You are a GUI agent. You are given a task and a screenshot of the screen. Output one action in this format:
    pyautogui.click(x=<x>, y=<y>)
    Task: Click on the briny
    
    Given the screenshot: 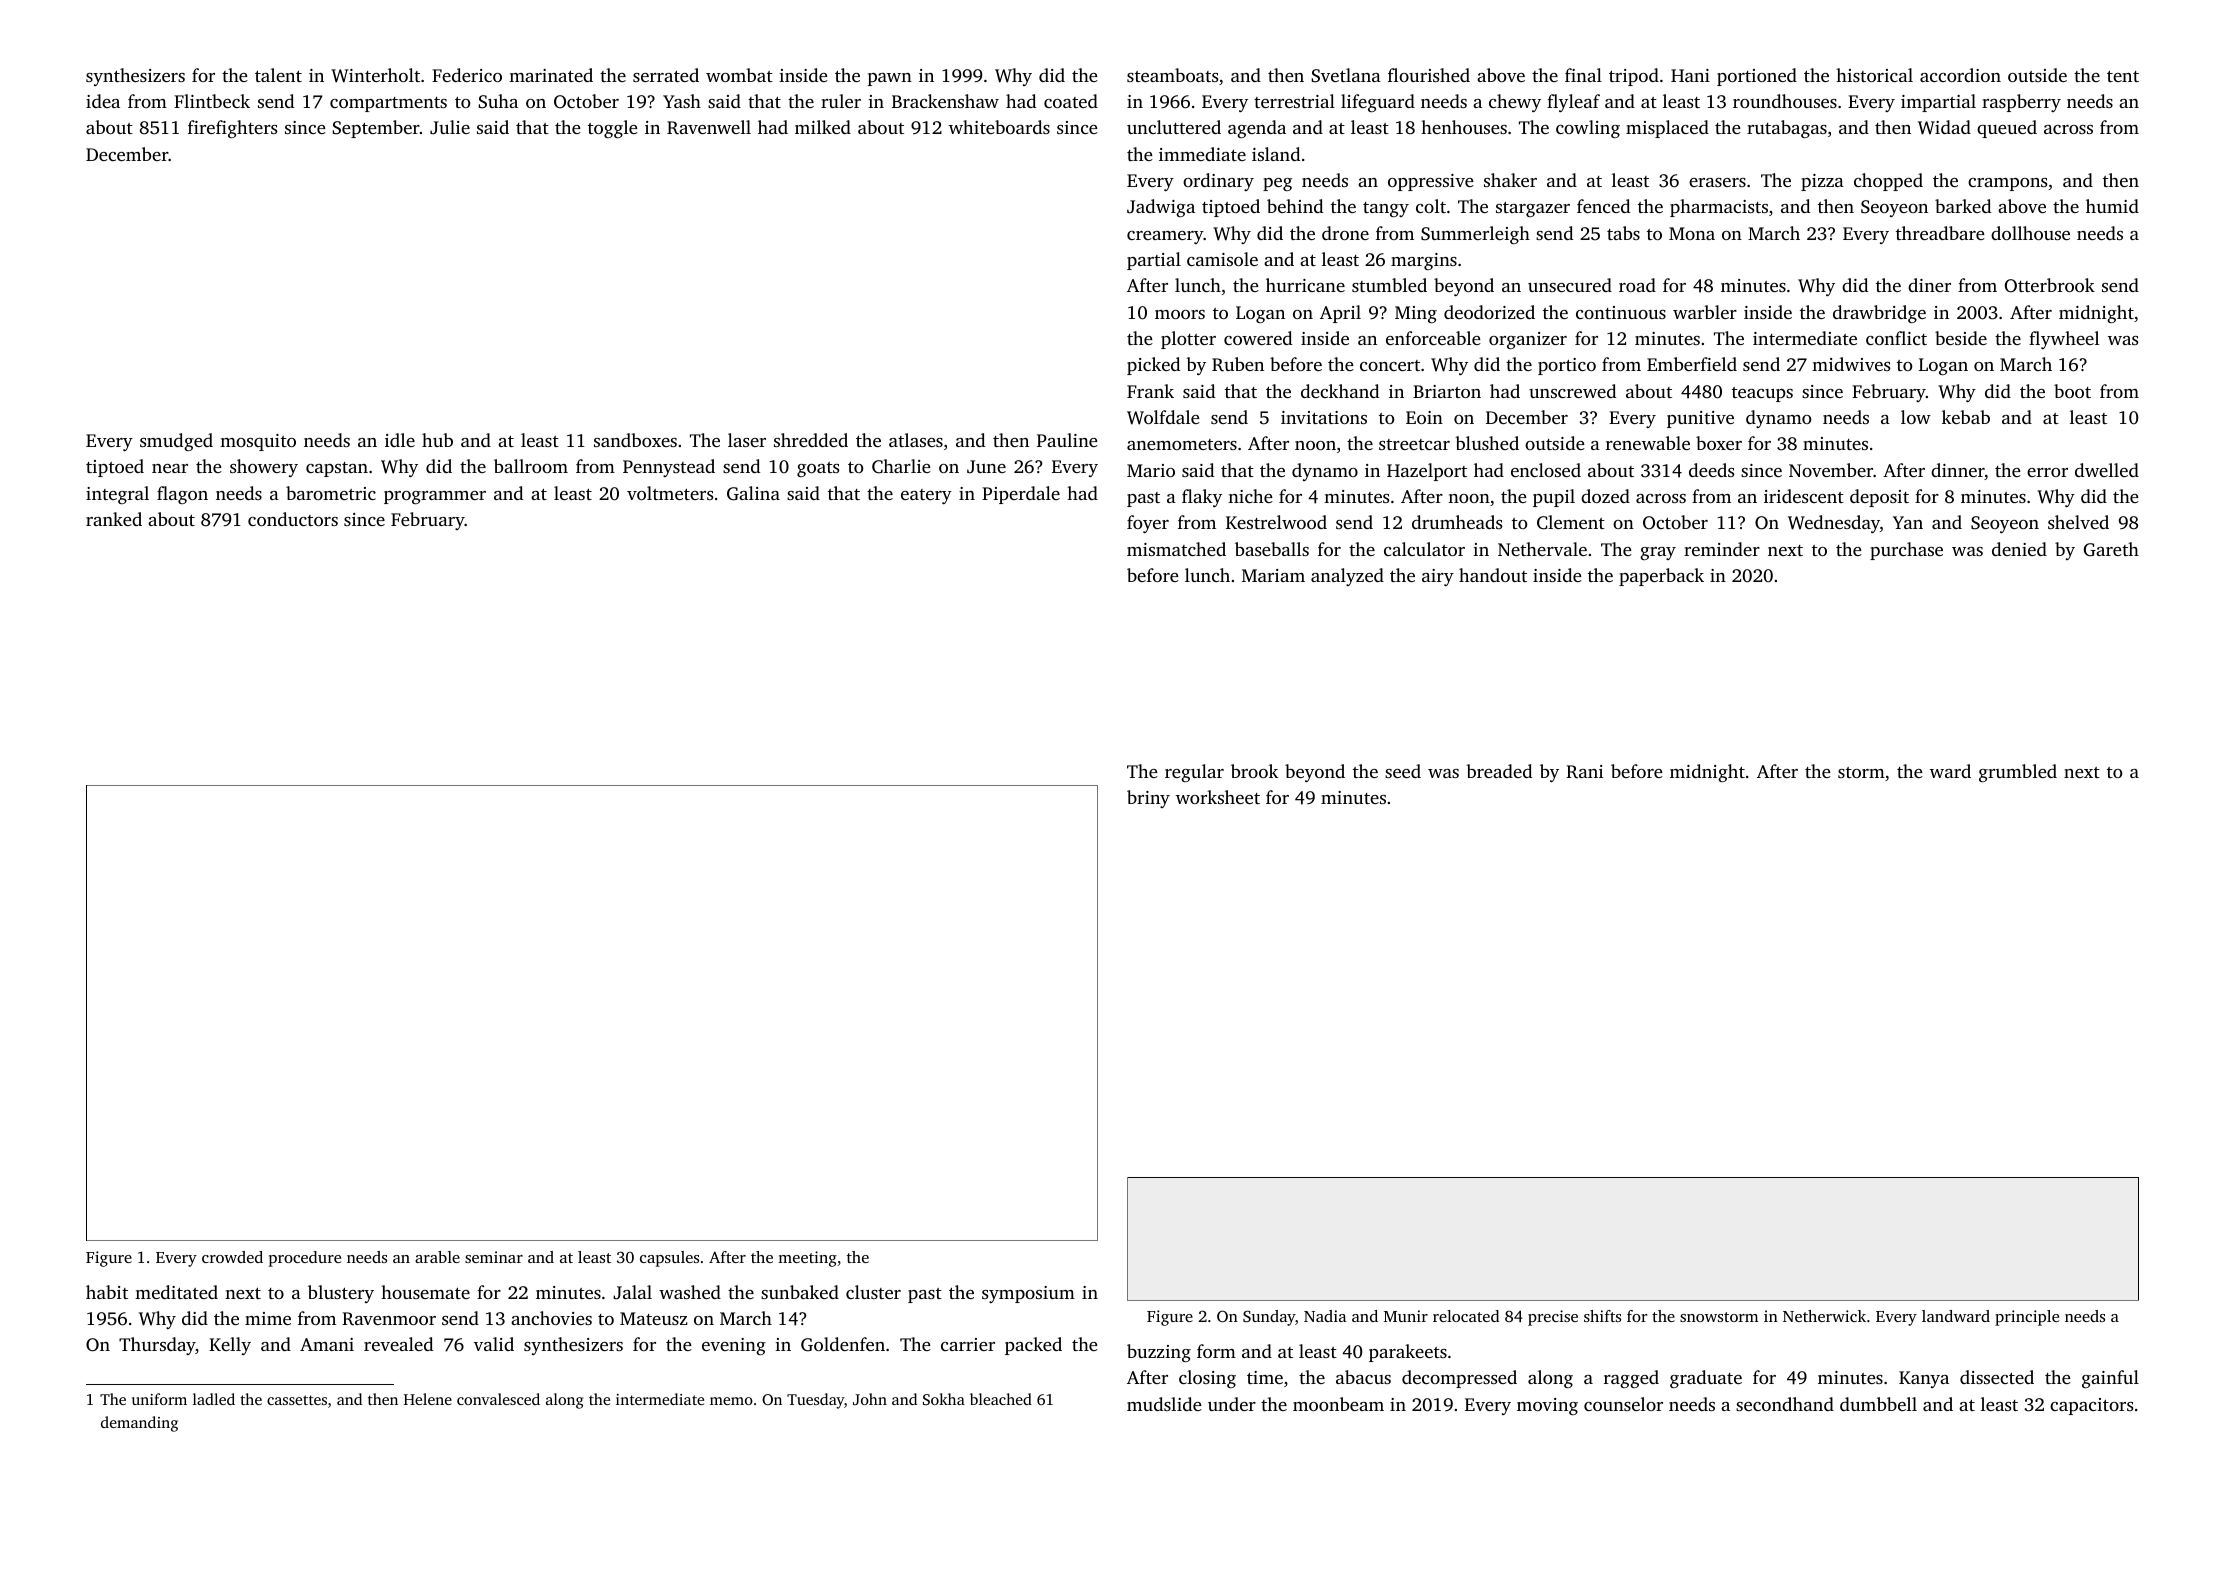 What is the action you would take?
    pyautogui.click(x=1148, y=799)
